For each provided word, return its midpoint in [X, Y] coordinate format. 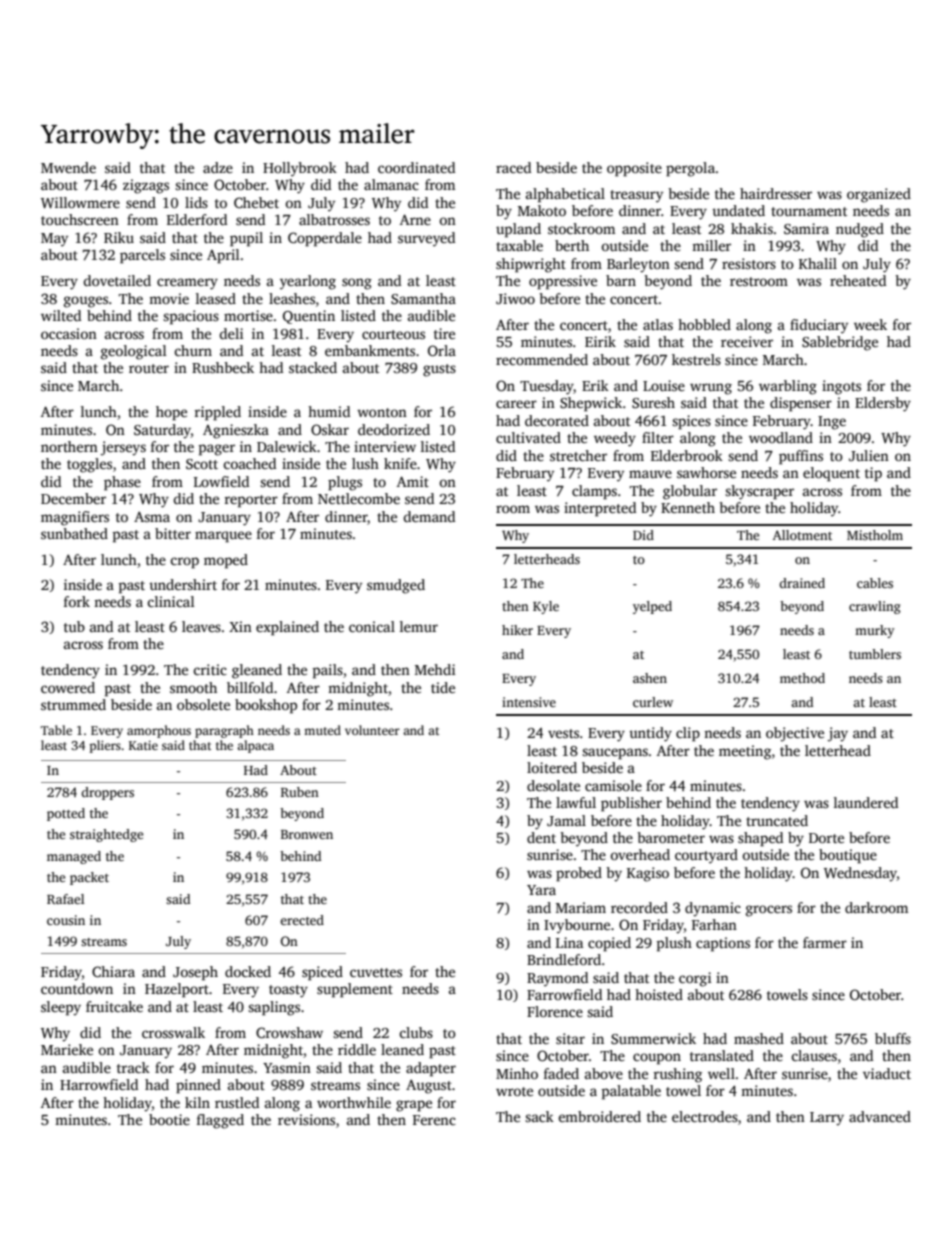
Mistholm [875, 535]
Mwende [68, 167]
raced [513, 167]
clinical [171, 601]
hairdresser [776, 193]
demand [429, 516]
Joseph [195, 973]
